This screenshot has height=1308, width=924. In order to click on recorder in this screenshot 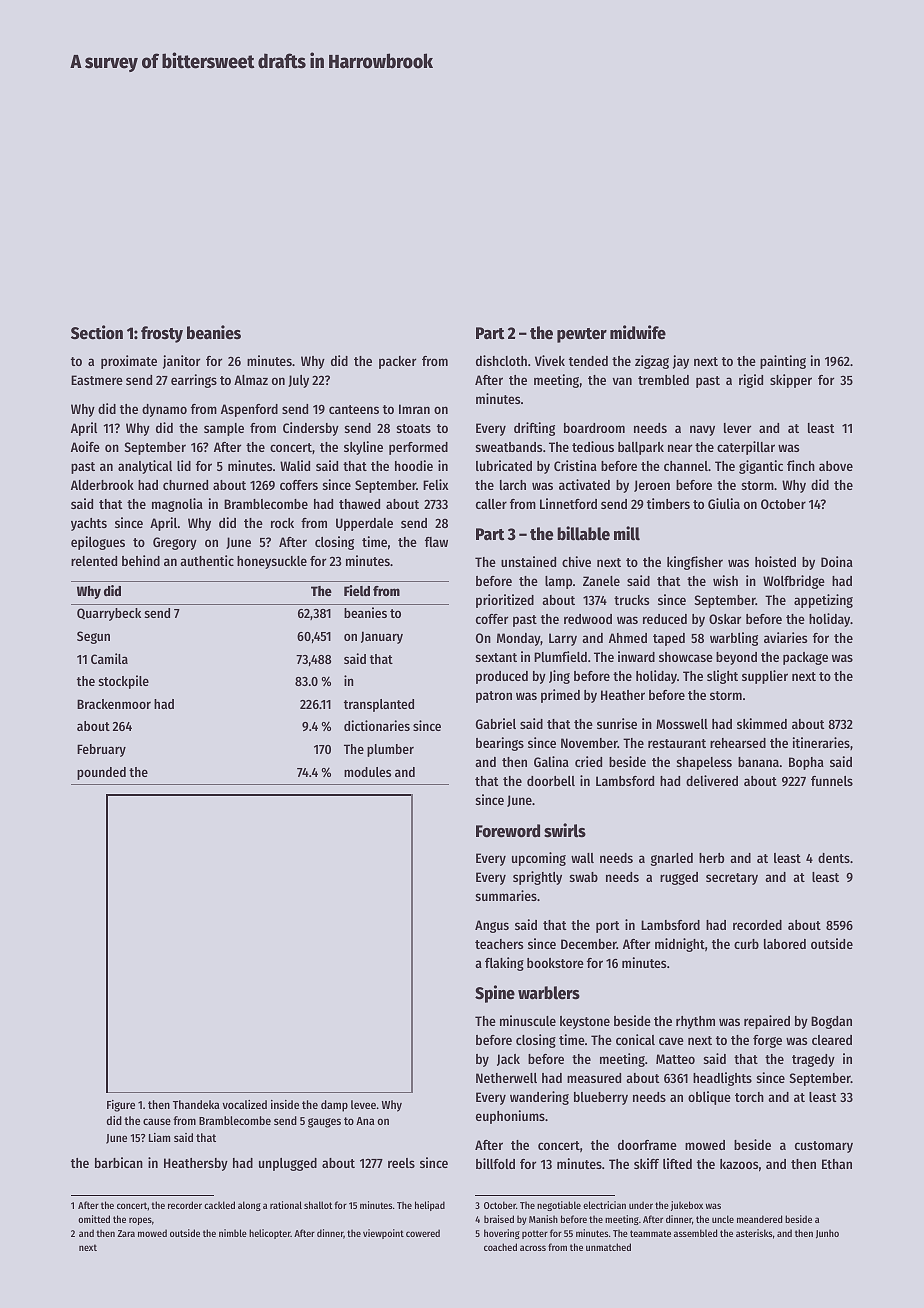, I will do `click(185, 1205)`.
